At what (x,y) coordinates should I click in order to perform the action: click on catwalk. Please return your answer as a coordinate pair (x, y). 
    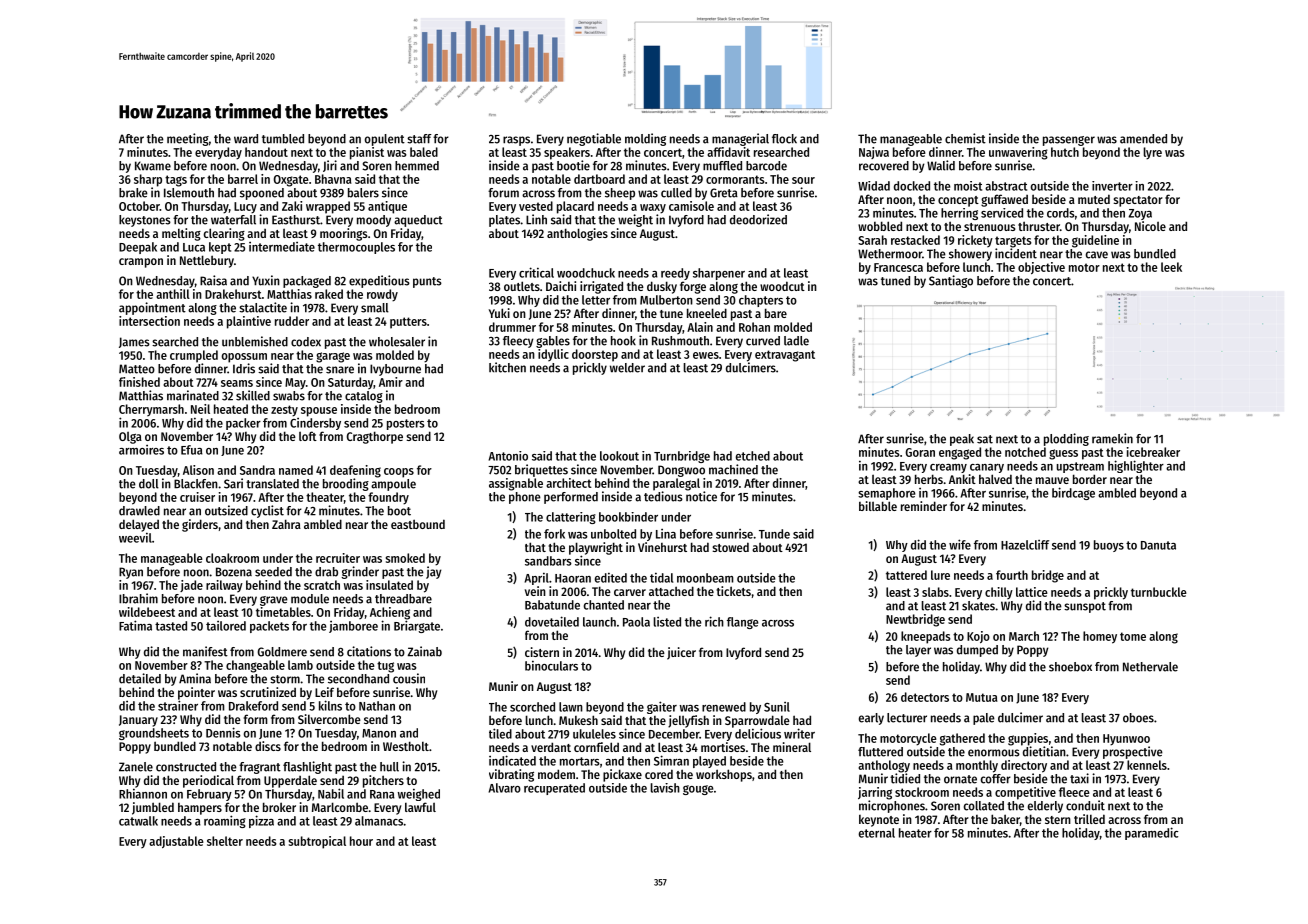
    Looking at the image, I should click on (138, 821).
